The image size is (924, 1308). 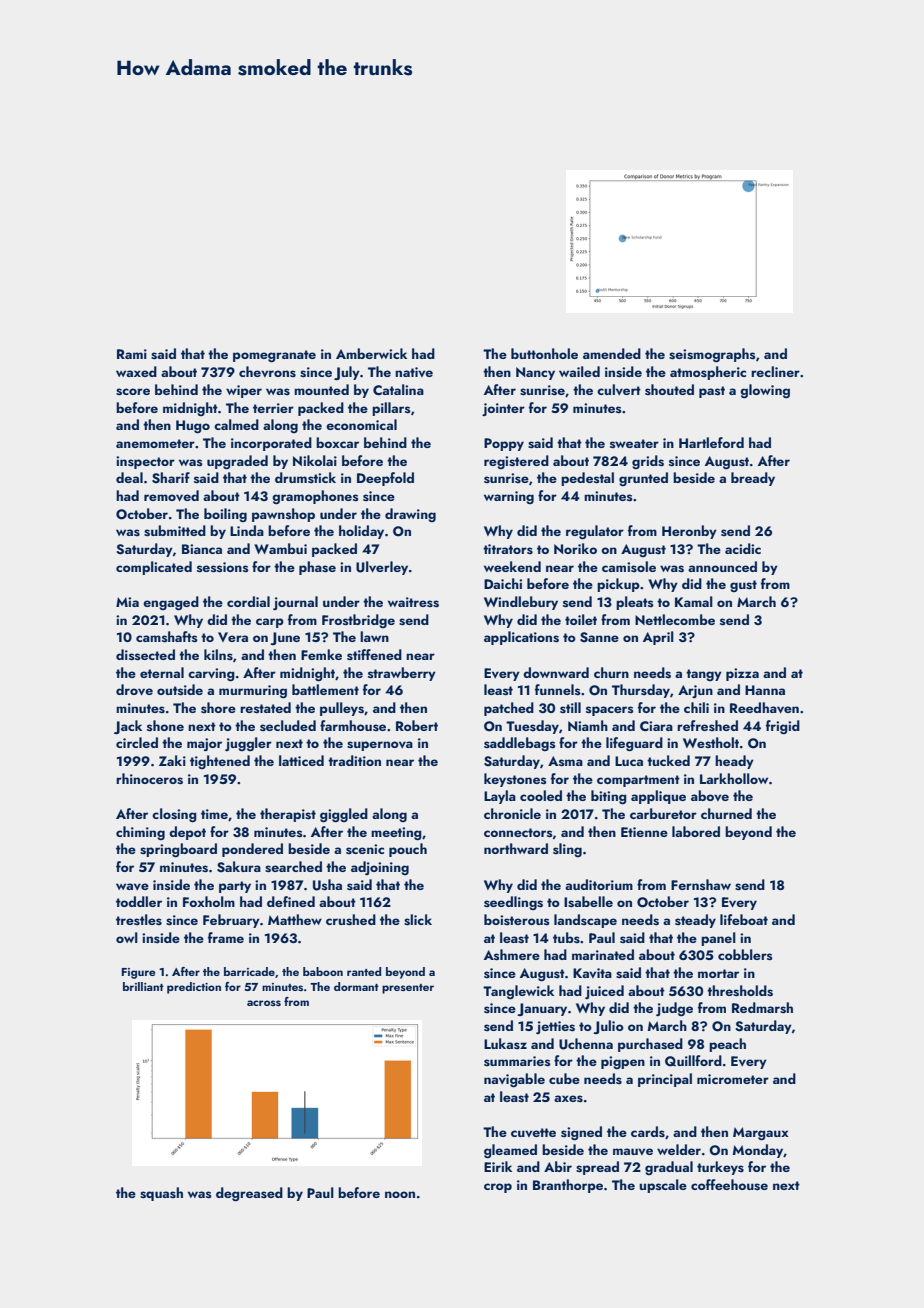 What do you see at coordinates (512, 566) in the image?
I see `weekend` at bounding box center [512, 566].
